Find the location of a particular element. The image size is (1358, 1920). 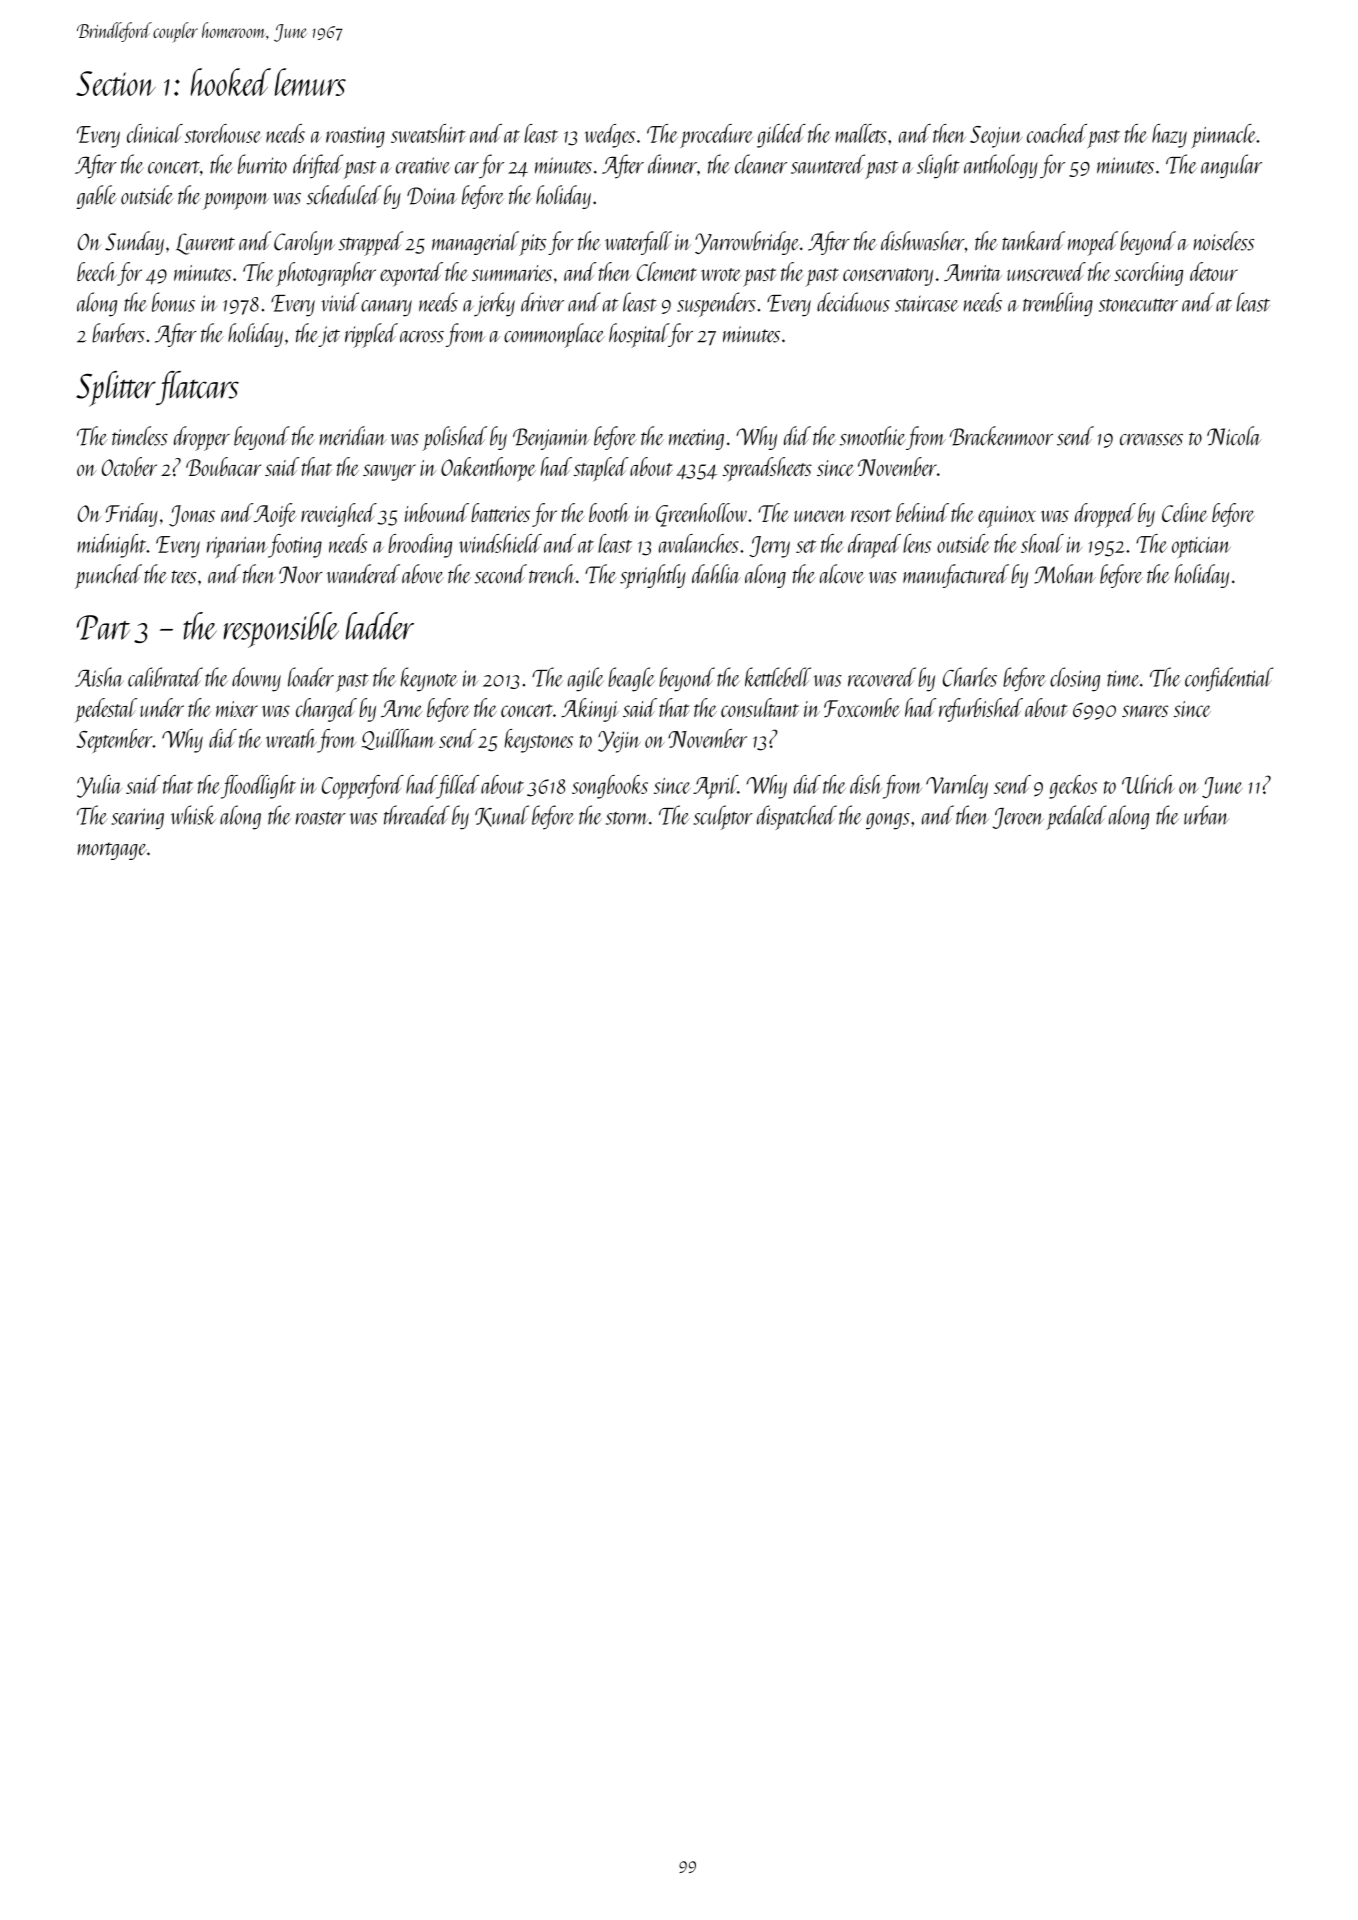

clinical is located at coordinates (155, 133).
